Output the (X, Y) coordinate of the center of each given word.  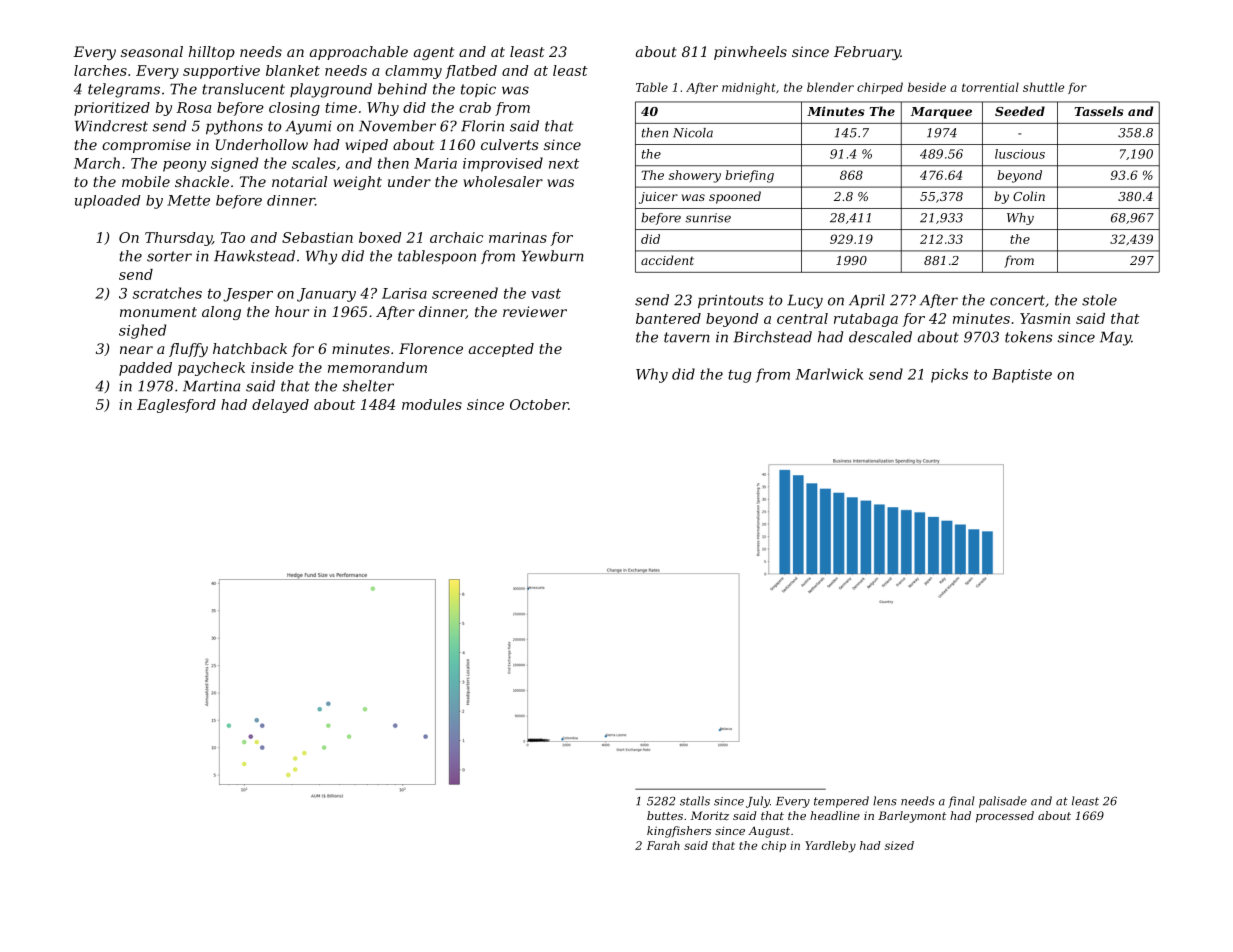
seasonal (152, 51)
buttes (665, 815)
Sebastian (317, 237)
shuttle (1043, 87)
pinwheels (750, 53)
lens (885, 801)
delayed (280, 406)
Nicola (693, 133)
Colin (1029, 196)
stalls (695, 801)
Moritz (710, 815)
